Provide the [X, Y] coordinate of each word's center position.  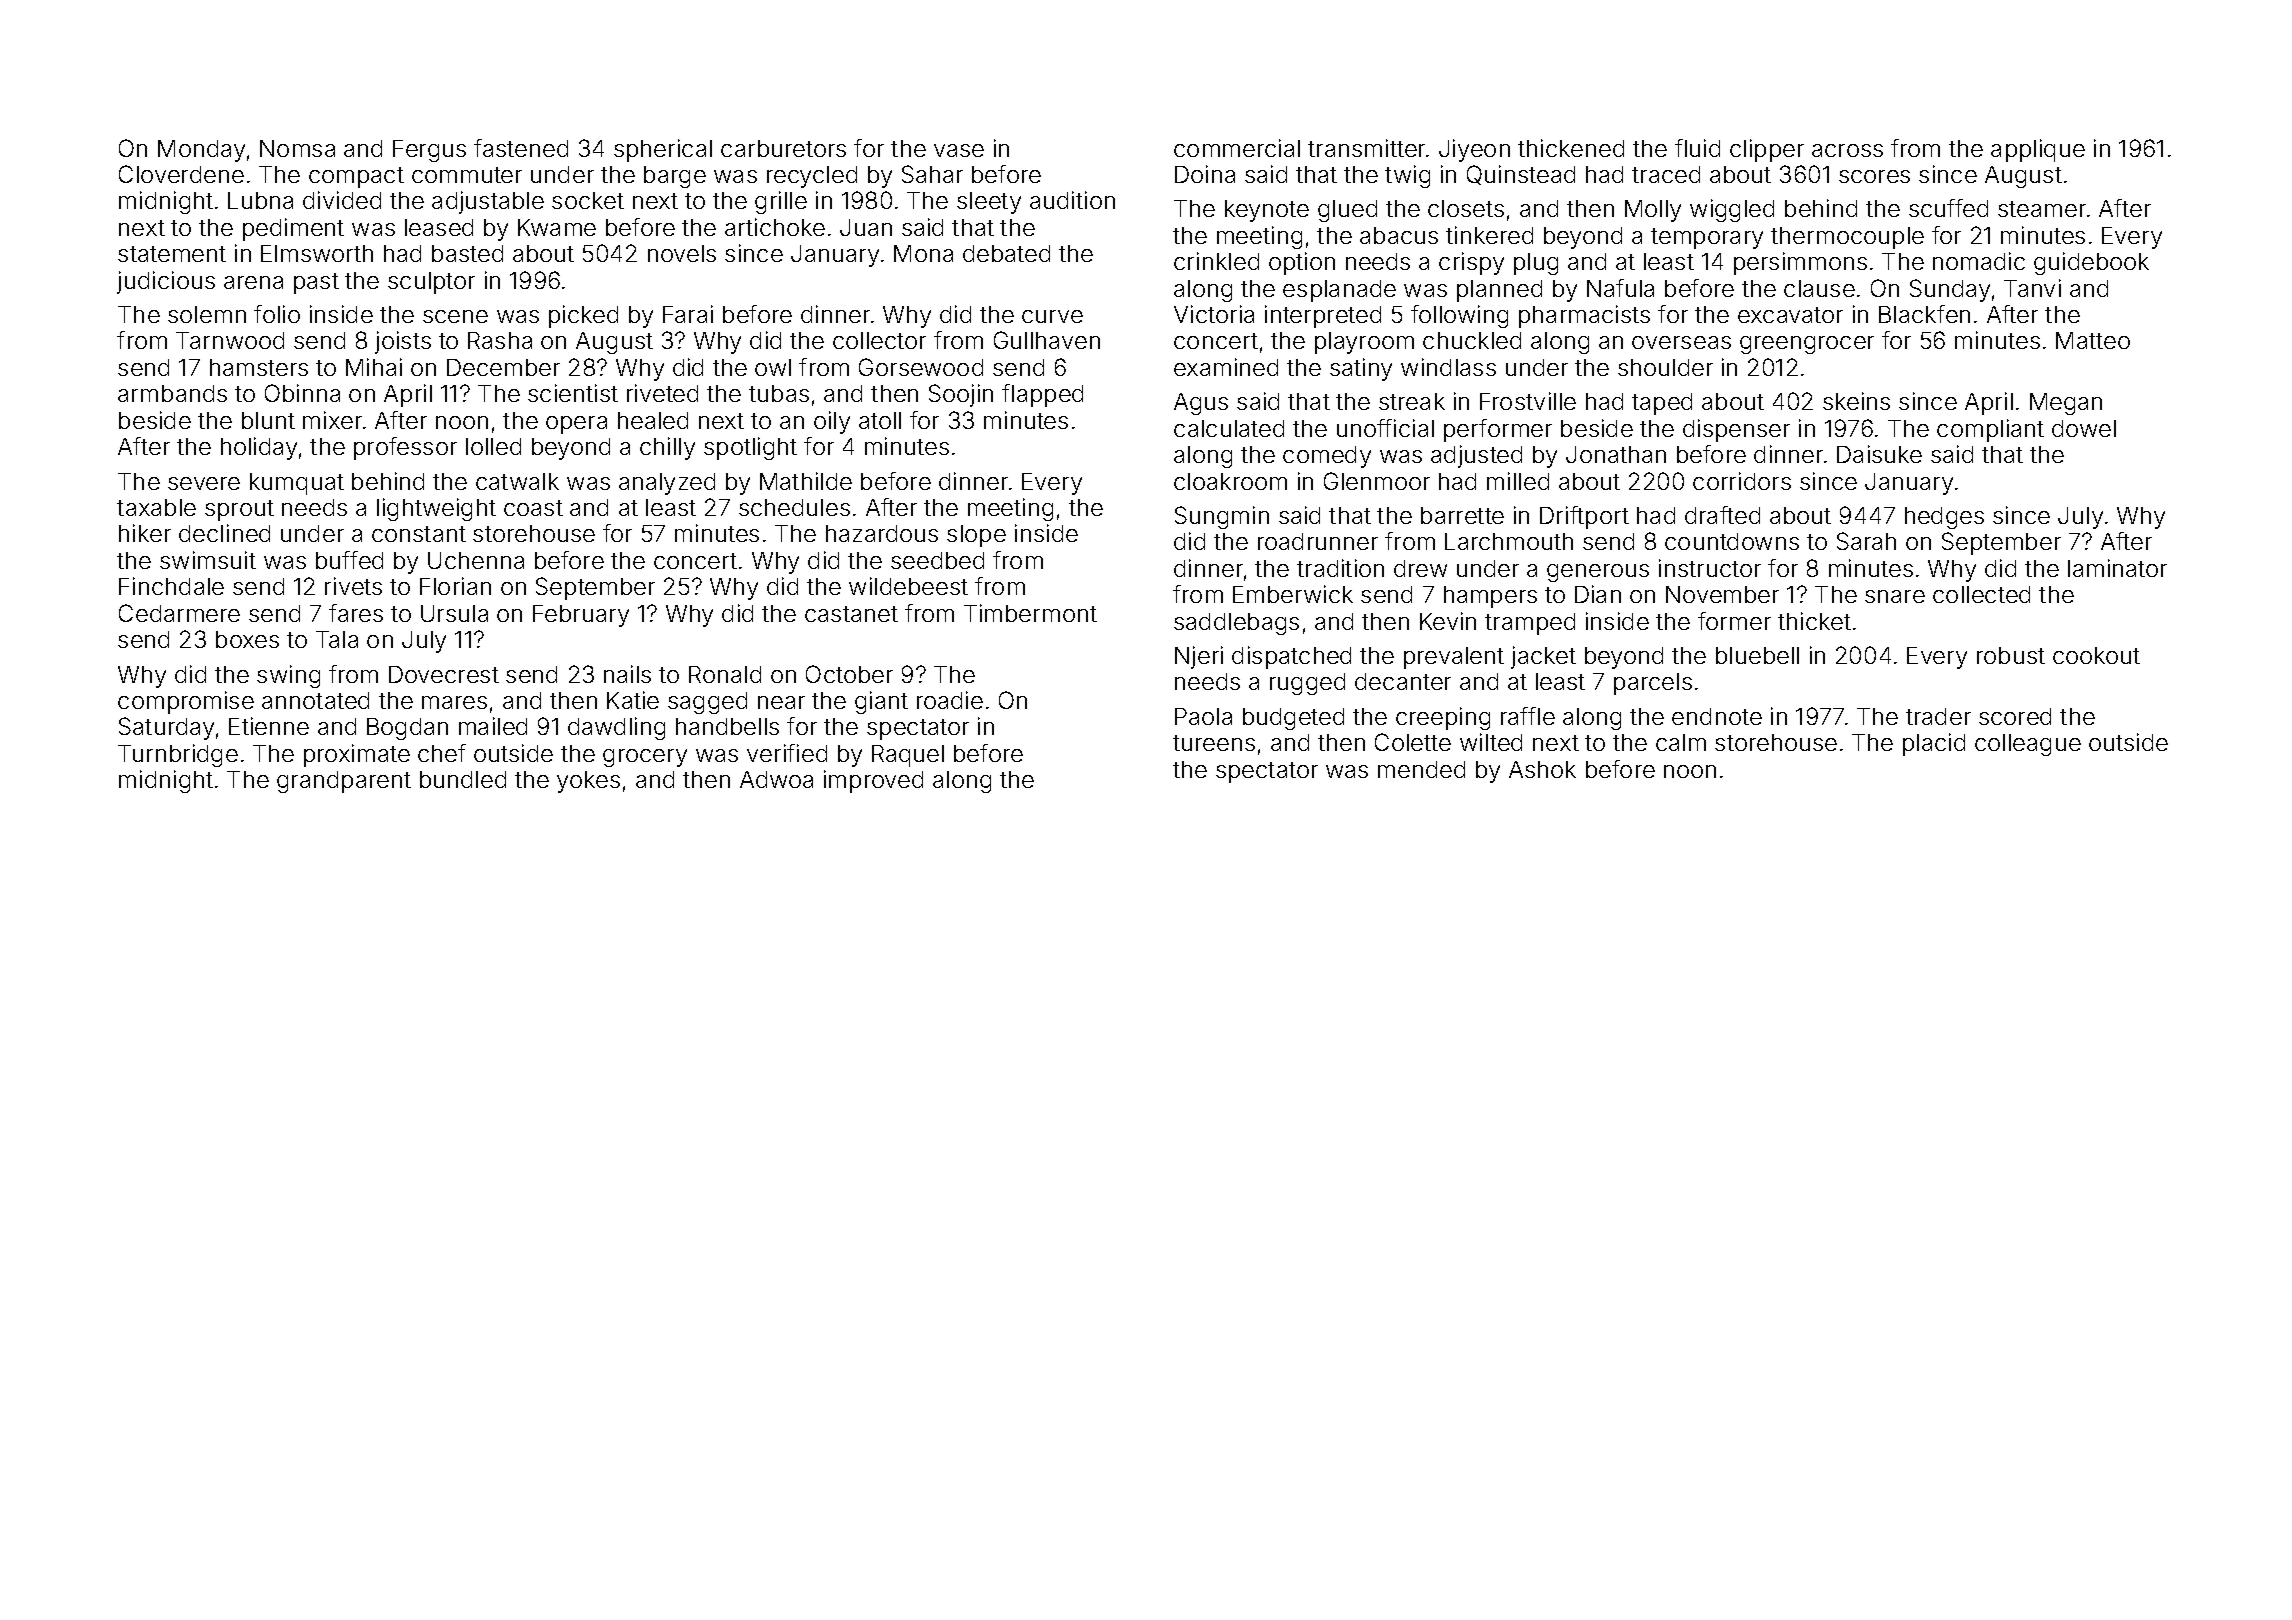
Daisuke [1879, 454]
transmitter [1366, 148]
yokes [588, 782]
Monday [201, 151]
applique [2038, 150]
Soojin [961, 395]
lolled [493, 446]
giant [881, 702]
